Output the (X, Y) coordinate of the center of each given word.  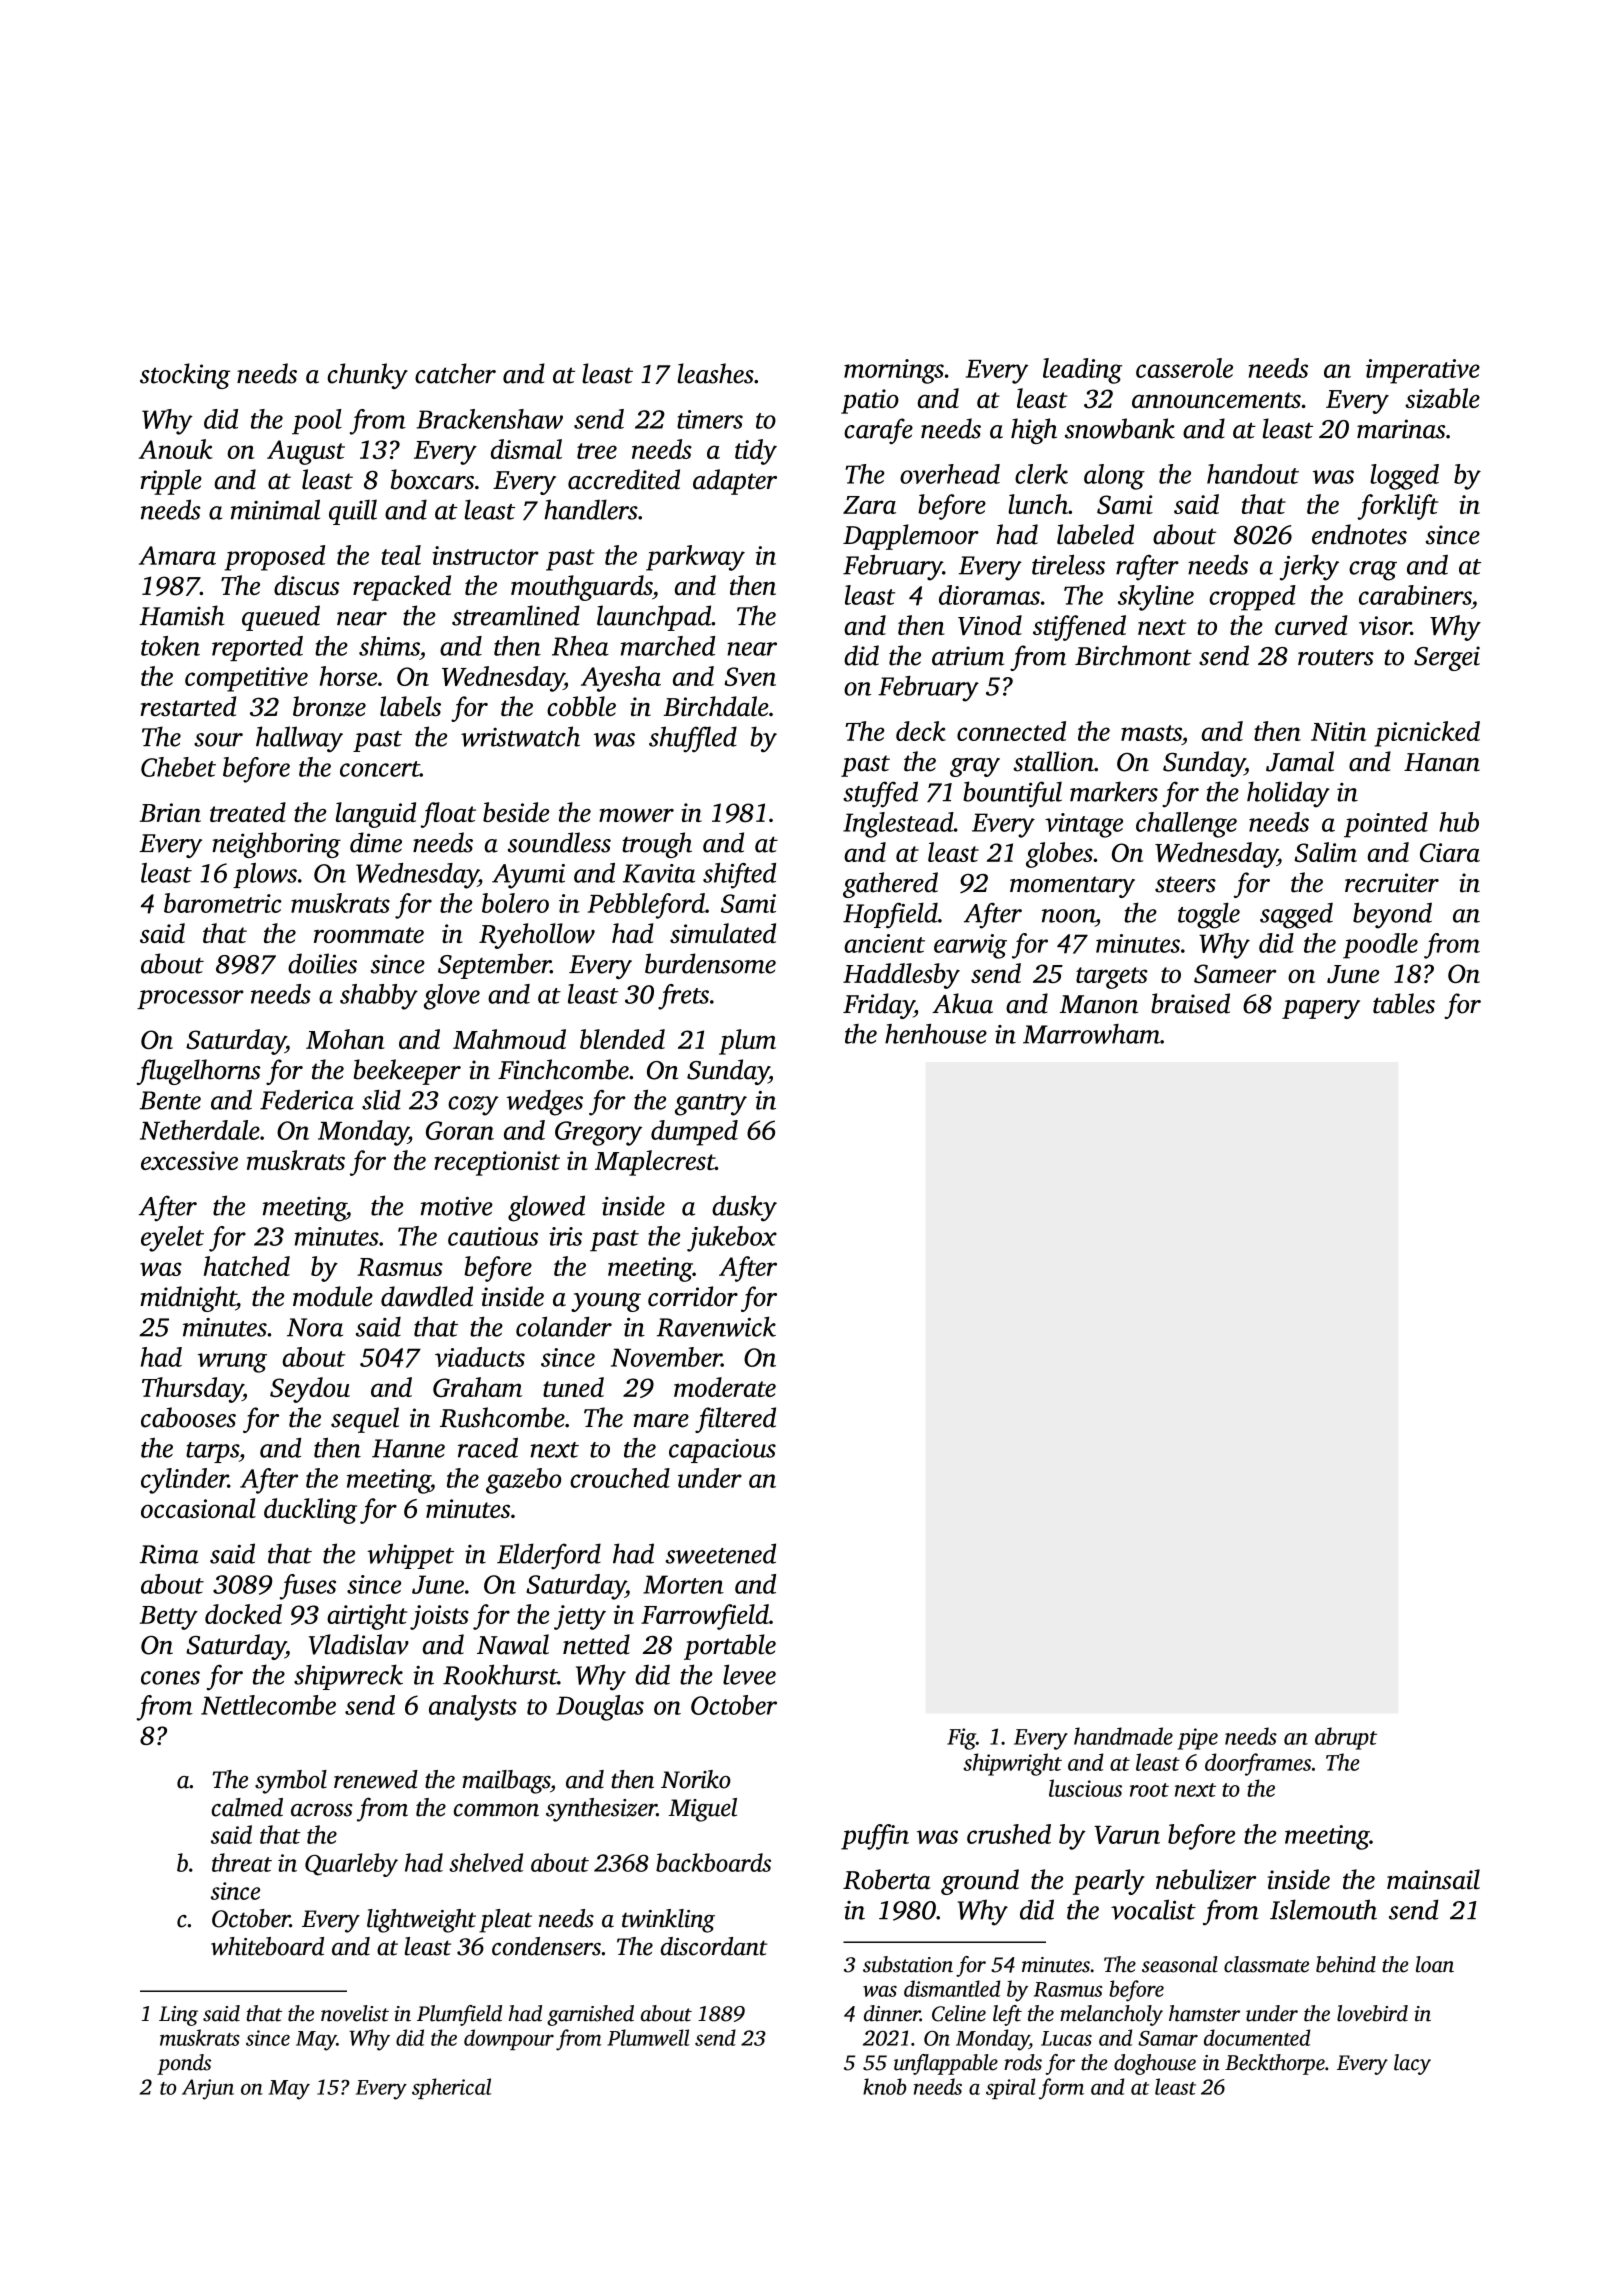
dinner (892, 2013)
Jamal (1300, 761)
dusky (744, 1208)
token (170, 646)
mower (636, 815)
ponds (184, 2064)
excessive (189, 1160)
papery (1321, 1009)
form (1061, 2089)
